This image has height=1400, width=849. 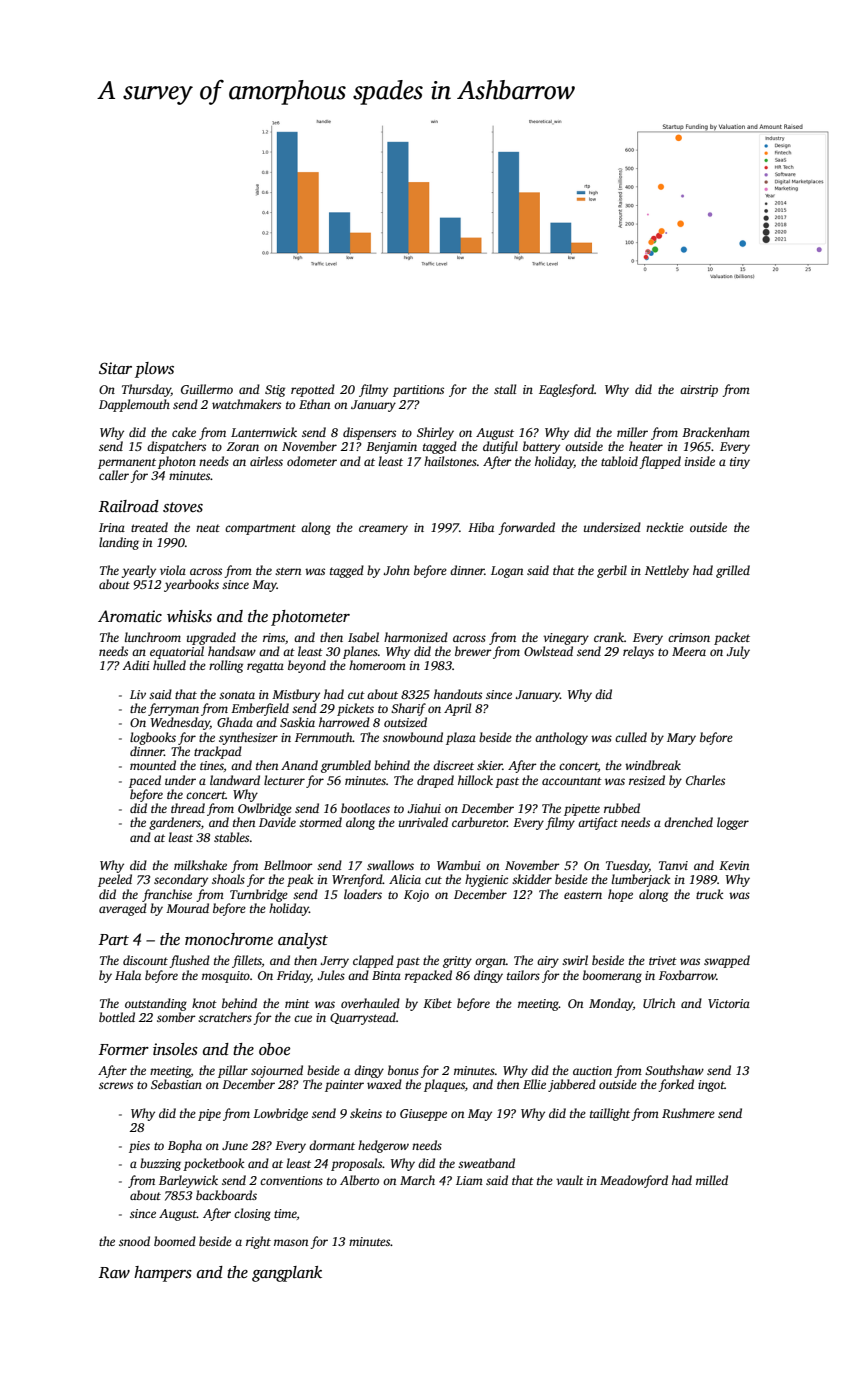 I want to click on Jules, so click(x=331, y=975).
